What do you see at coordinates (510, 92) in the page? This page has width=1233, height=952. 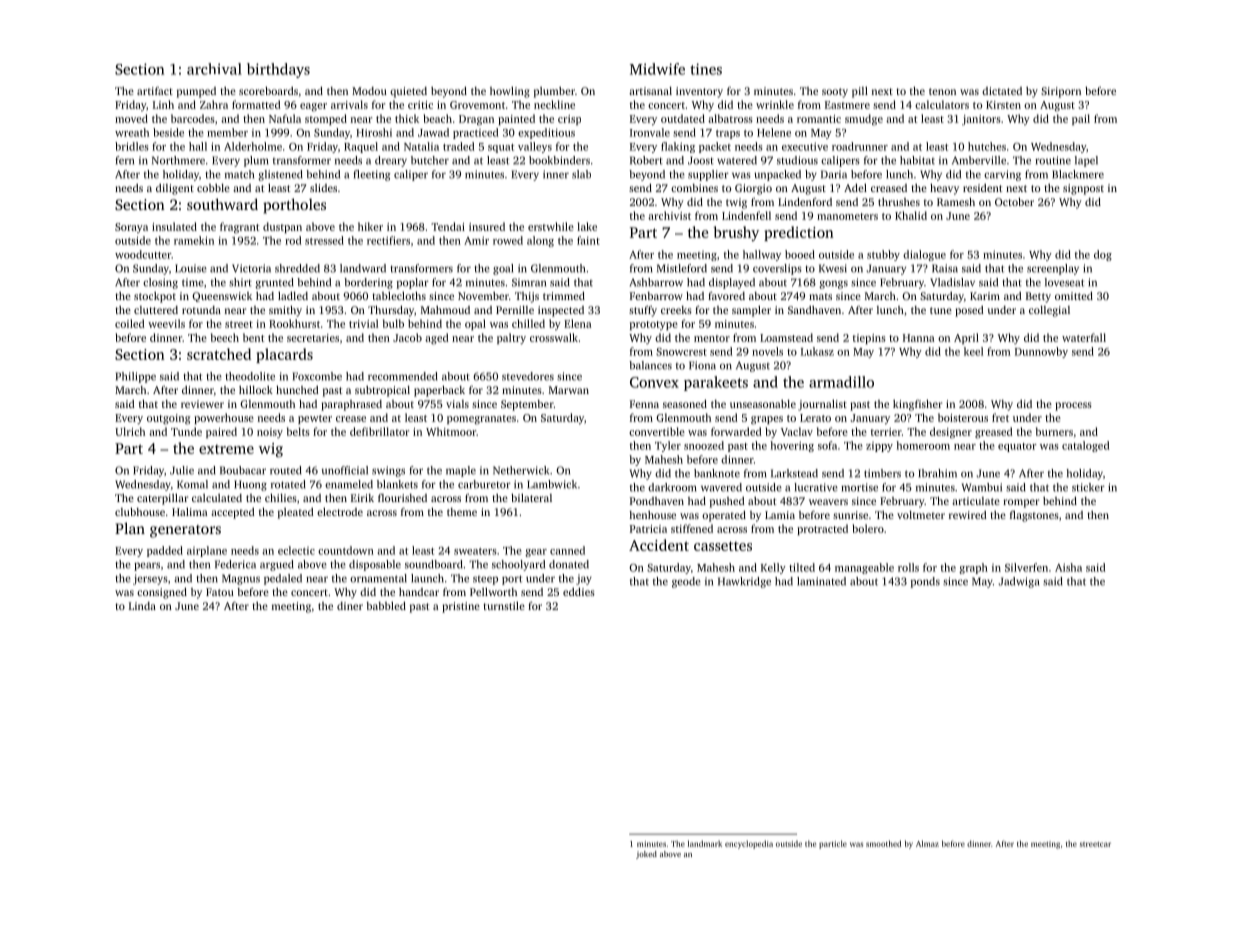 I see `howling` at bounding box center [510, 92].
